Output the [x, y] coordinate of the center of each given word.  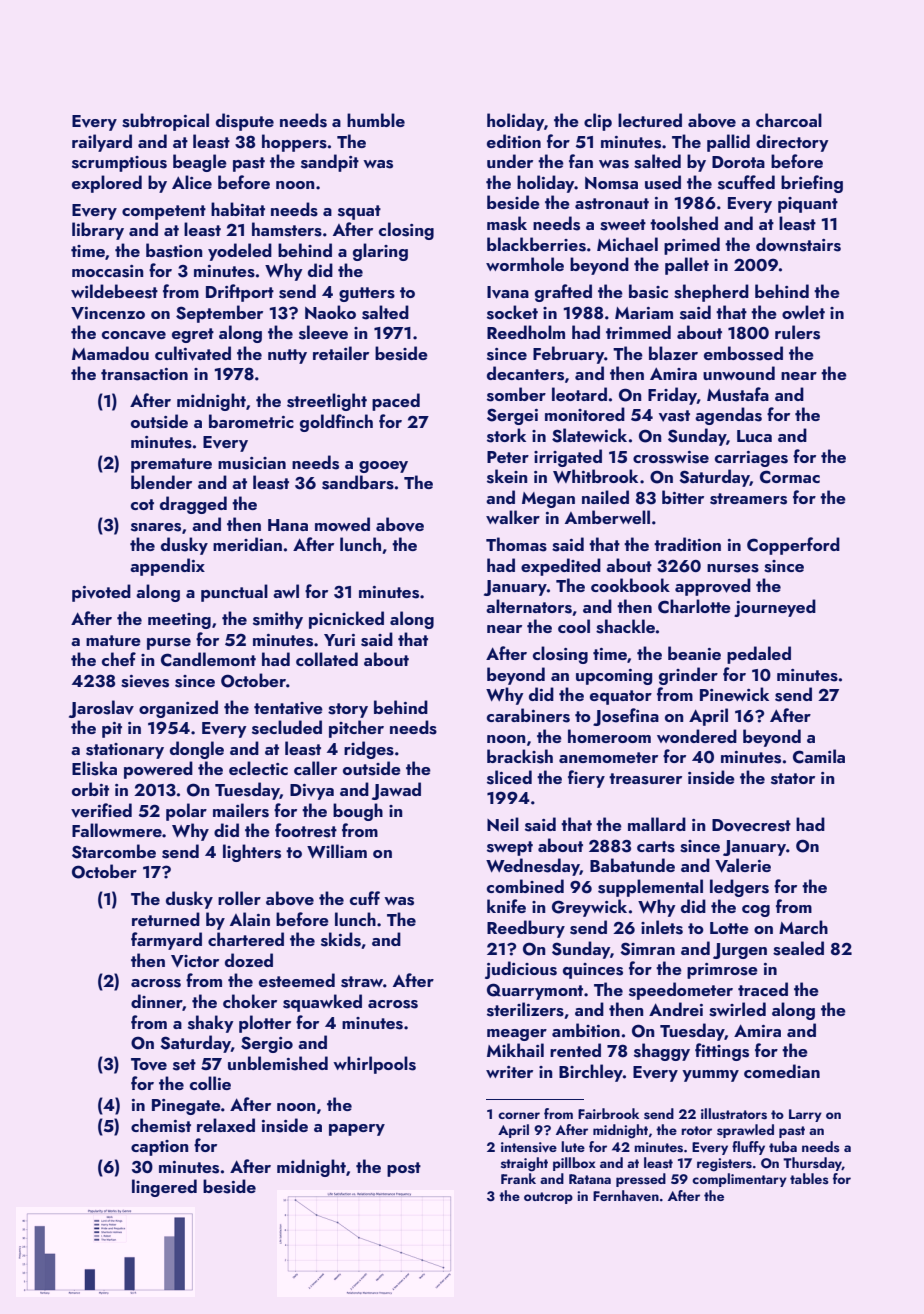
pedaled [759, 655]
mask [507, 223]
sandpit [330, 163]
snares [156, 527]
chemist [161, 1125]
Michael [627, 244]
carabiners [528, 715]
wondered [697, 736]
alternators [529, 606]
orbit [90, 789]
